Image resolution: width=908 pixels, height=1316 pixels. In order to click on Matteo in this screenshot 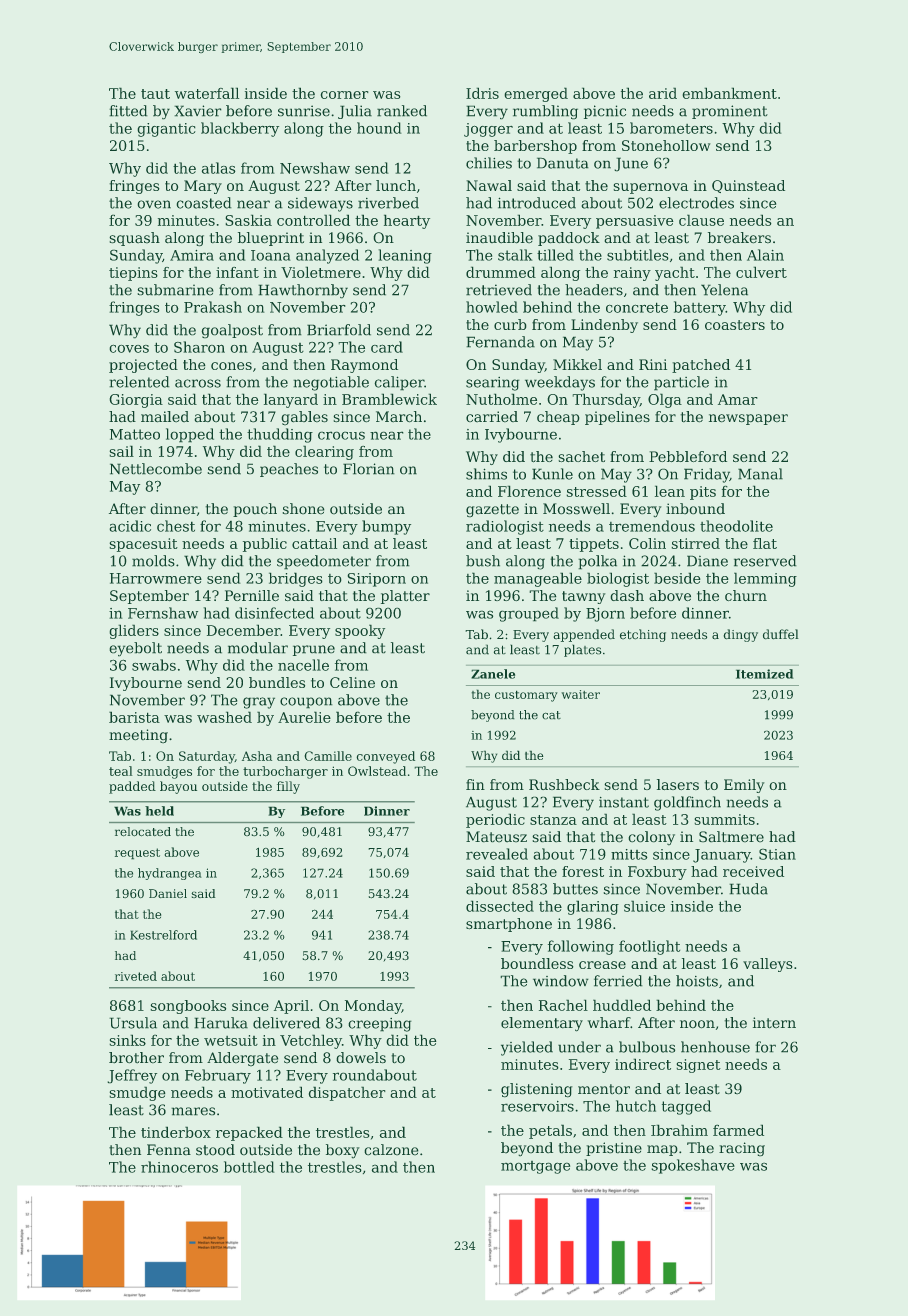, I will do `click(135, 434)`.
